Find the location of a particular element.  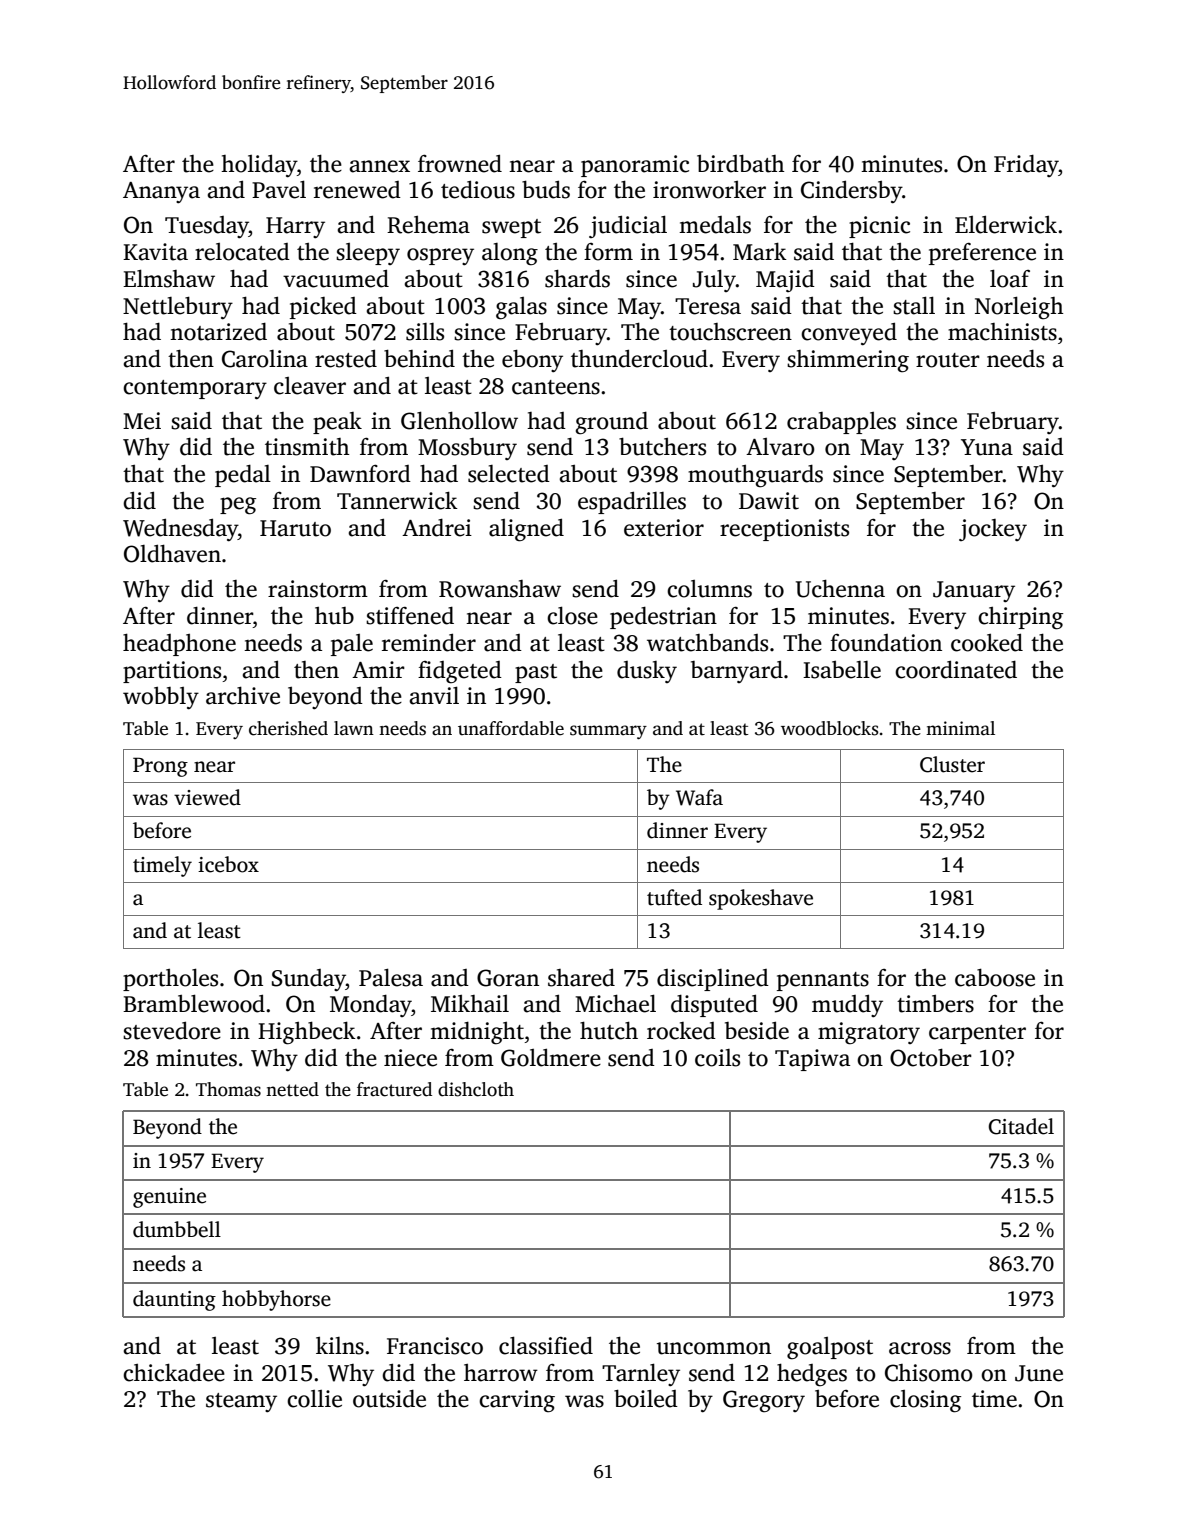

Cluster is located at coordinates (952, 764).
